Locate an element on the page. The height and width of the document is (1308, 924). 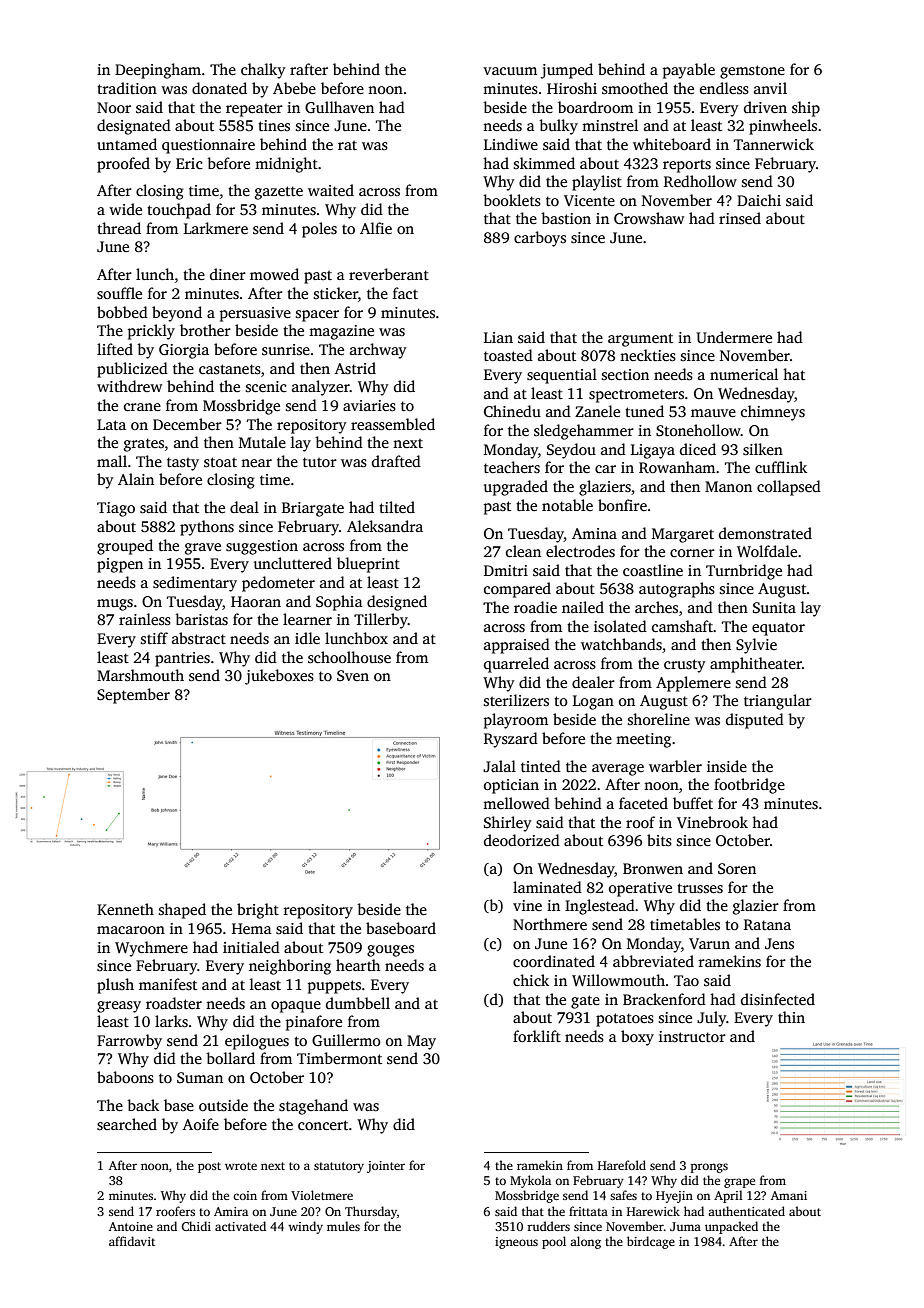
abstract is located at coordinates (199, 638).
